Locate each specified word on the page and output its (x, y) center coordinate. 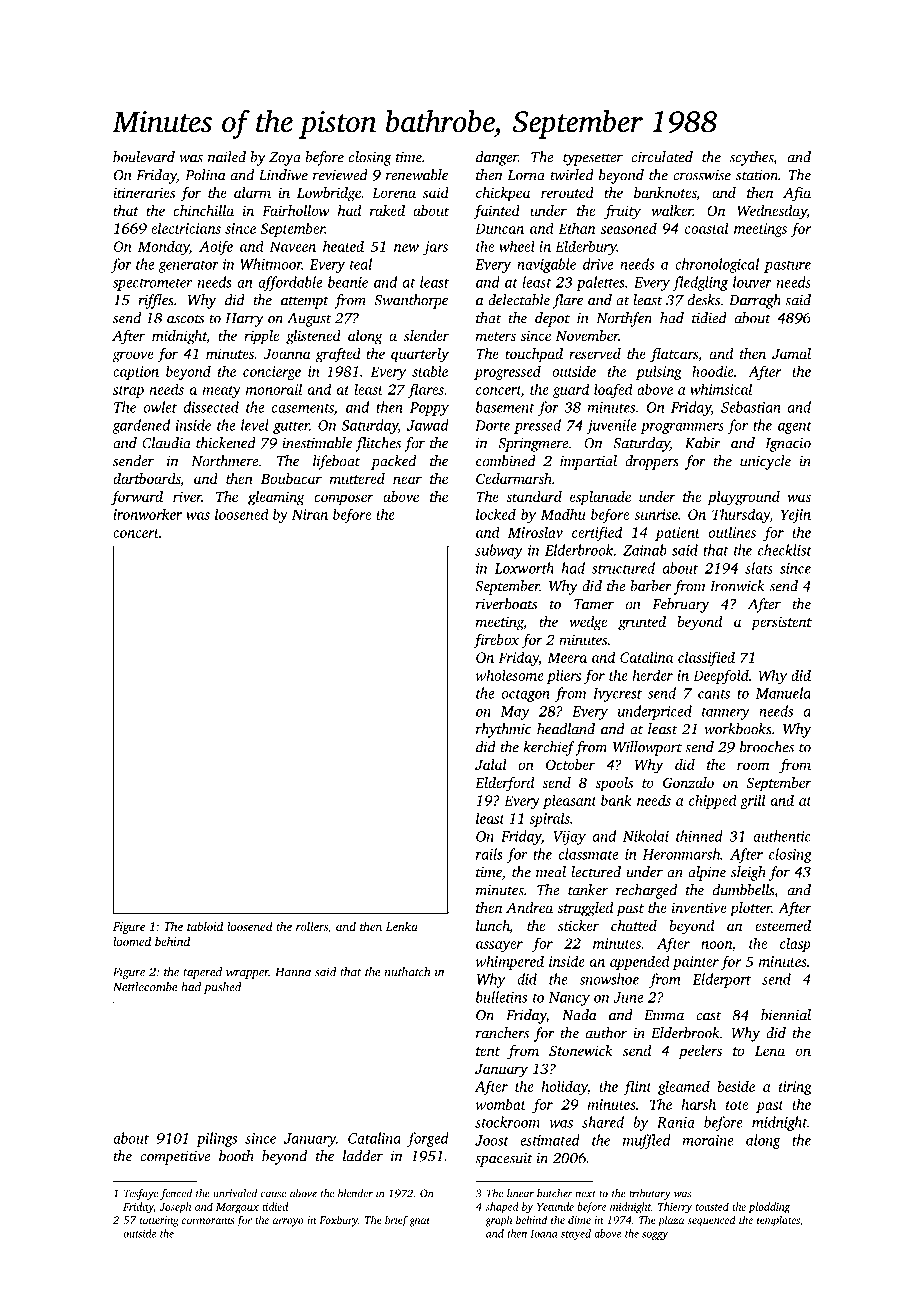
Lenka (402, 926)
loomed (132, 941)
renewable (417, 175)
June (628, 997)
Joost (492, 1140)
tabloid (205, 926)
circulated (662, 157)
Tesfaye (141, 1194)
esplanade (600, 498)
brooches (767, 747)
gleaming (276, 498)
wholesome (510, 675)
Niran (310, 514)
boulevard (144, 157)
